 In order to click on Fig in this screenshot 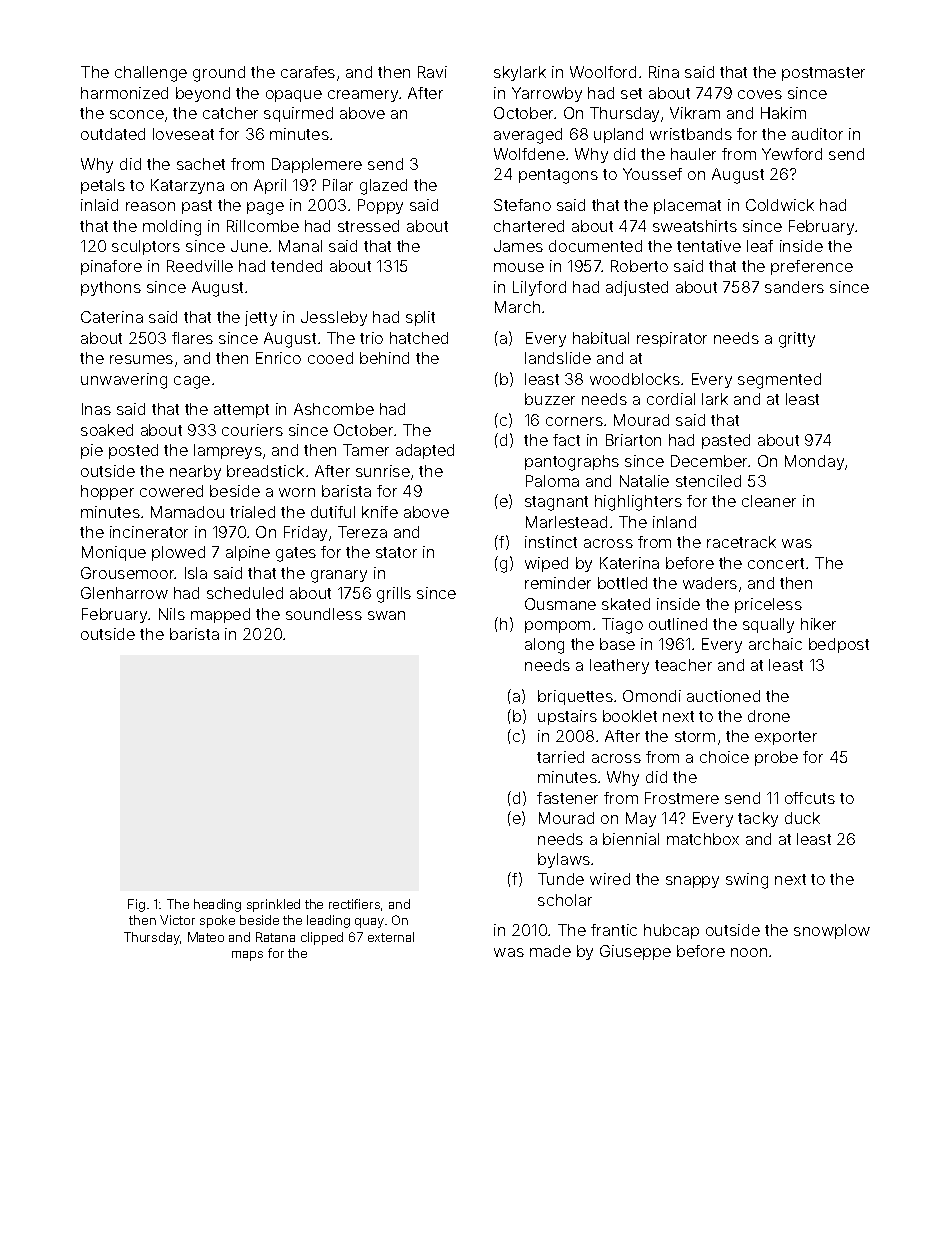, I will do `click(136, 905)`.
